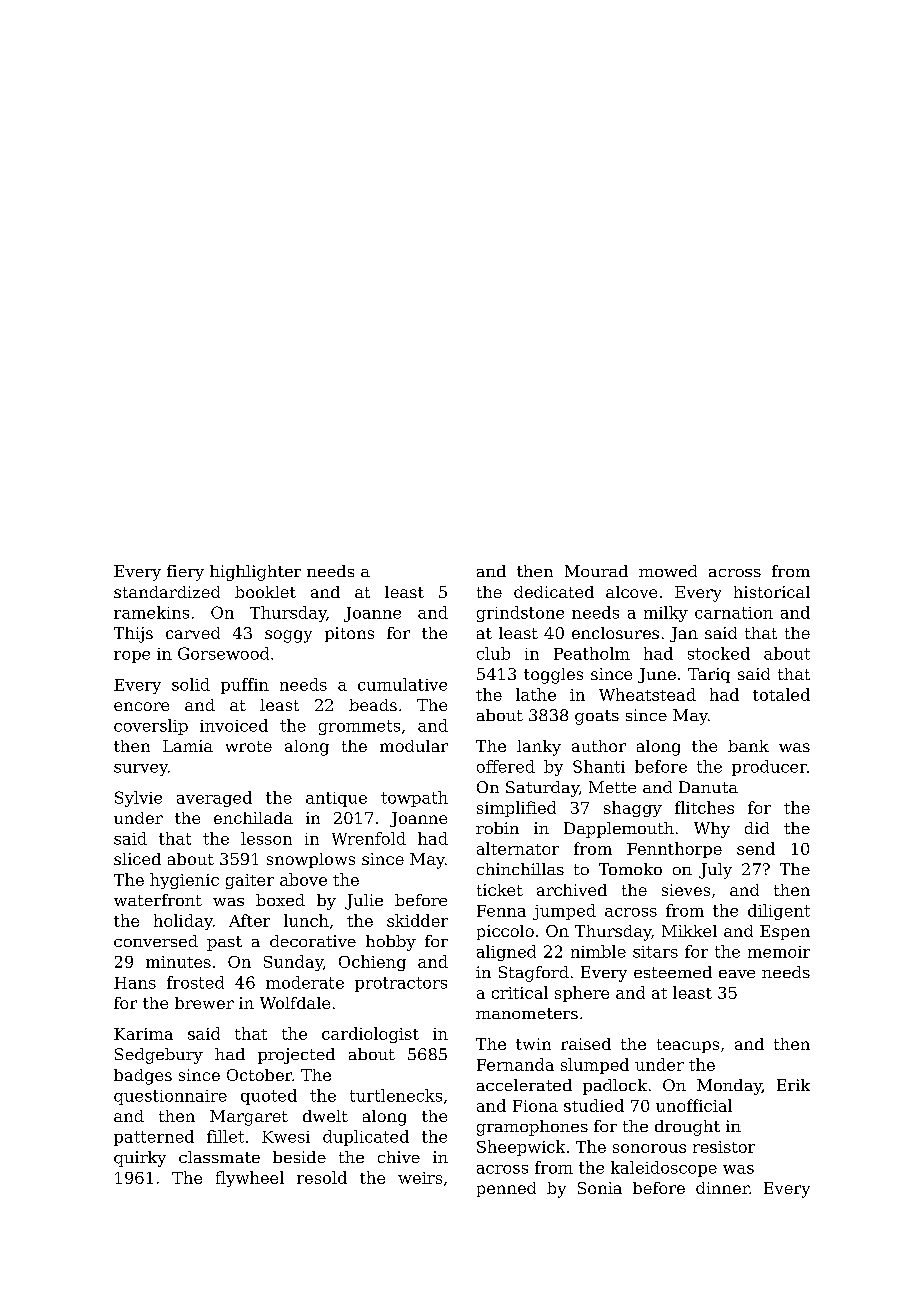 The image size is (924, 1308). What do you see at coordinates (535, 1106) in the screenshot?
I see `Fiona` at bounding box center [535, 1106].
